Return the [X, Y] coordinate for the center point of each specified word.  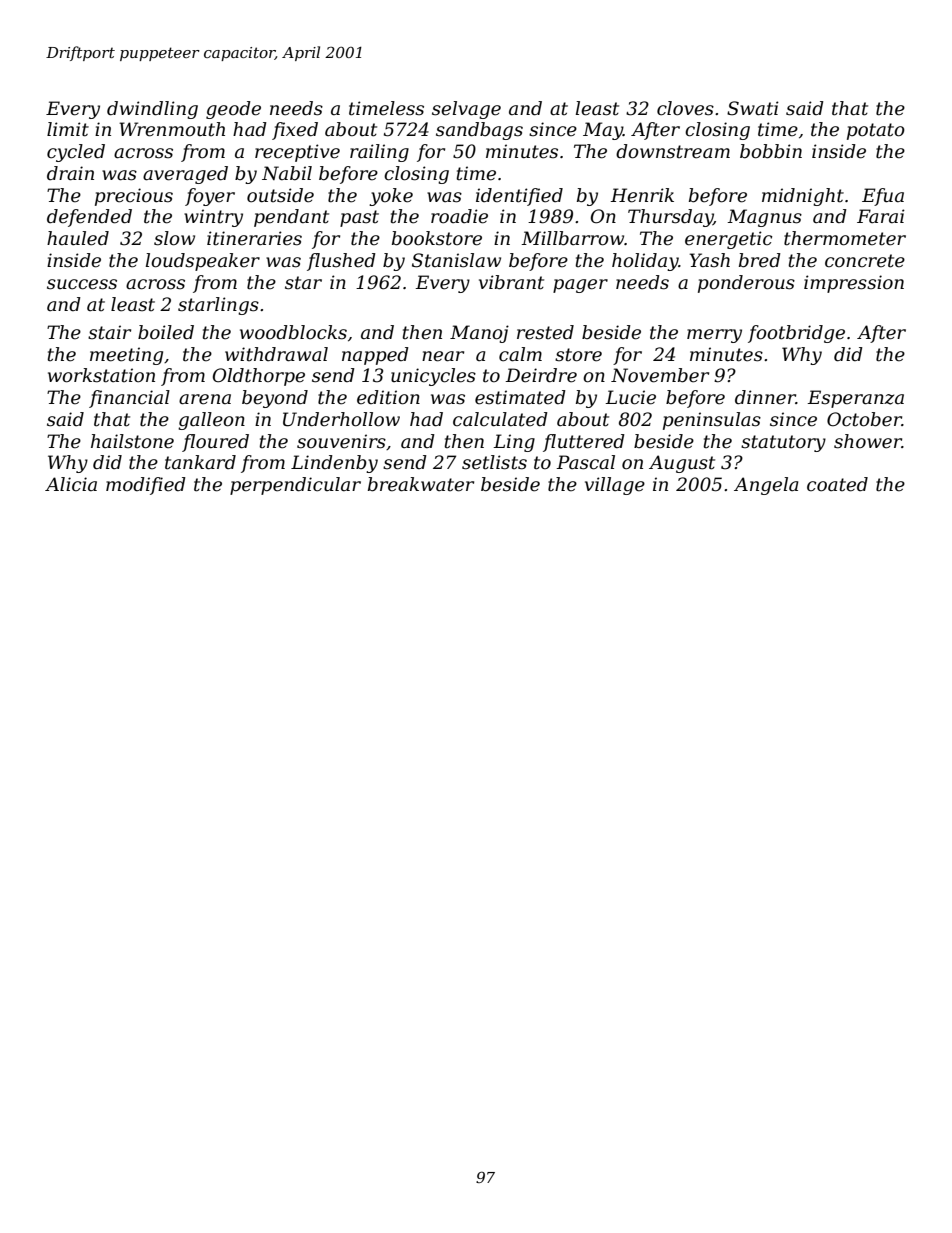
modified [146, 486]
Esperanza [855, 399]
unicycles [433, 377]
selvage [466, 110]
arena [205, 399]
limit [68, 129]
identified [519, 197]
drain [70, 173]
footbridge [796, 334]
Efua [883, 197]
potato [876, 131]
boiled [166, 332]
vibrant [511, 282]
